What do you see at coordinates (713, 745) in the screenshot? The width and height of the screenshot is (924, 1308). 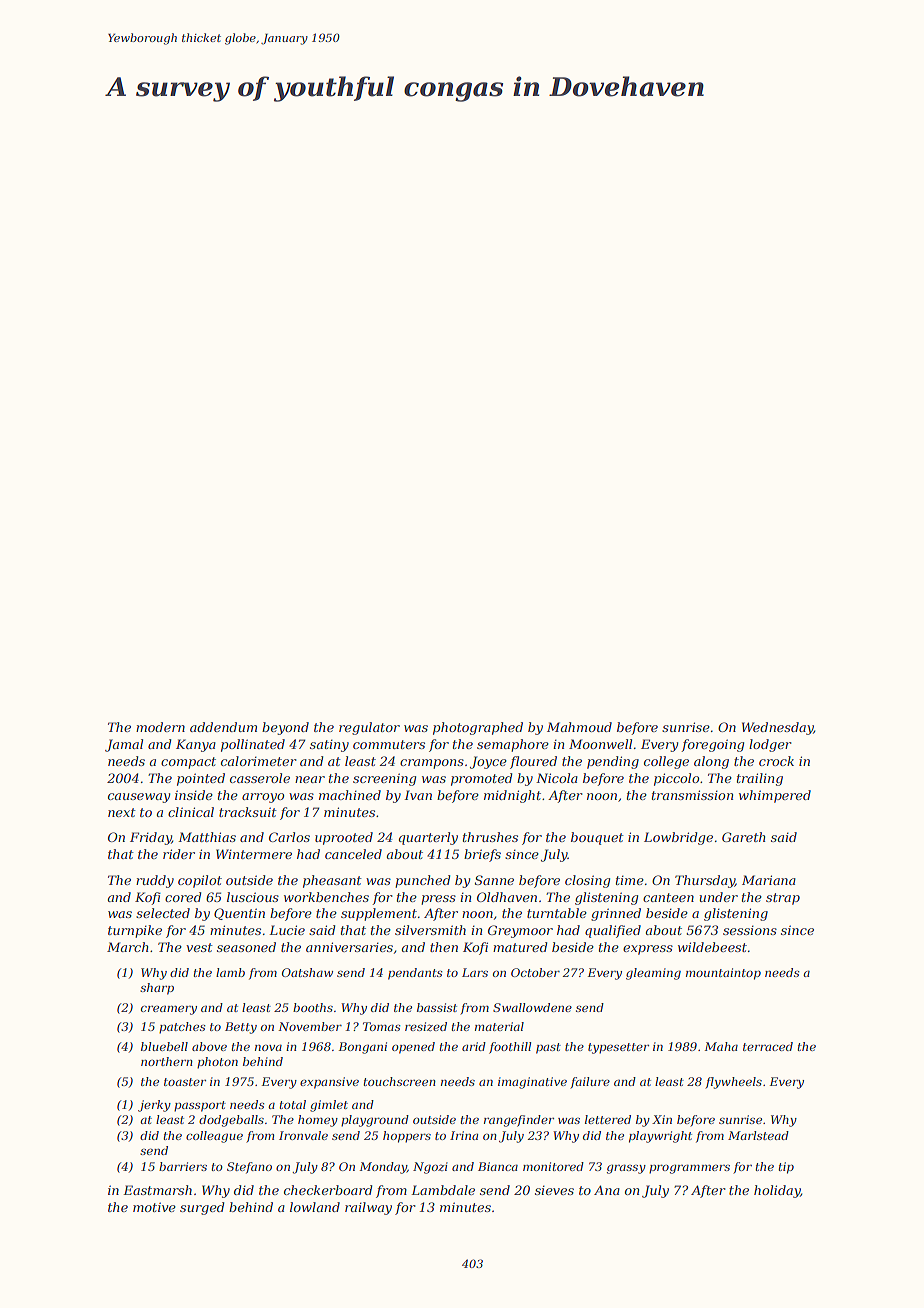 I see `foregoing` at bounding box center [713, 745].
